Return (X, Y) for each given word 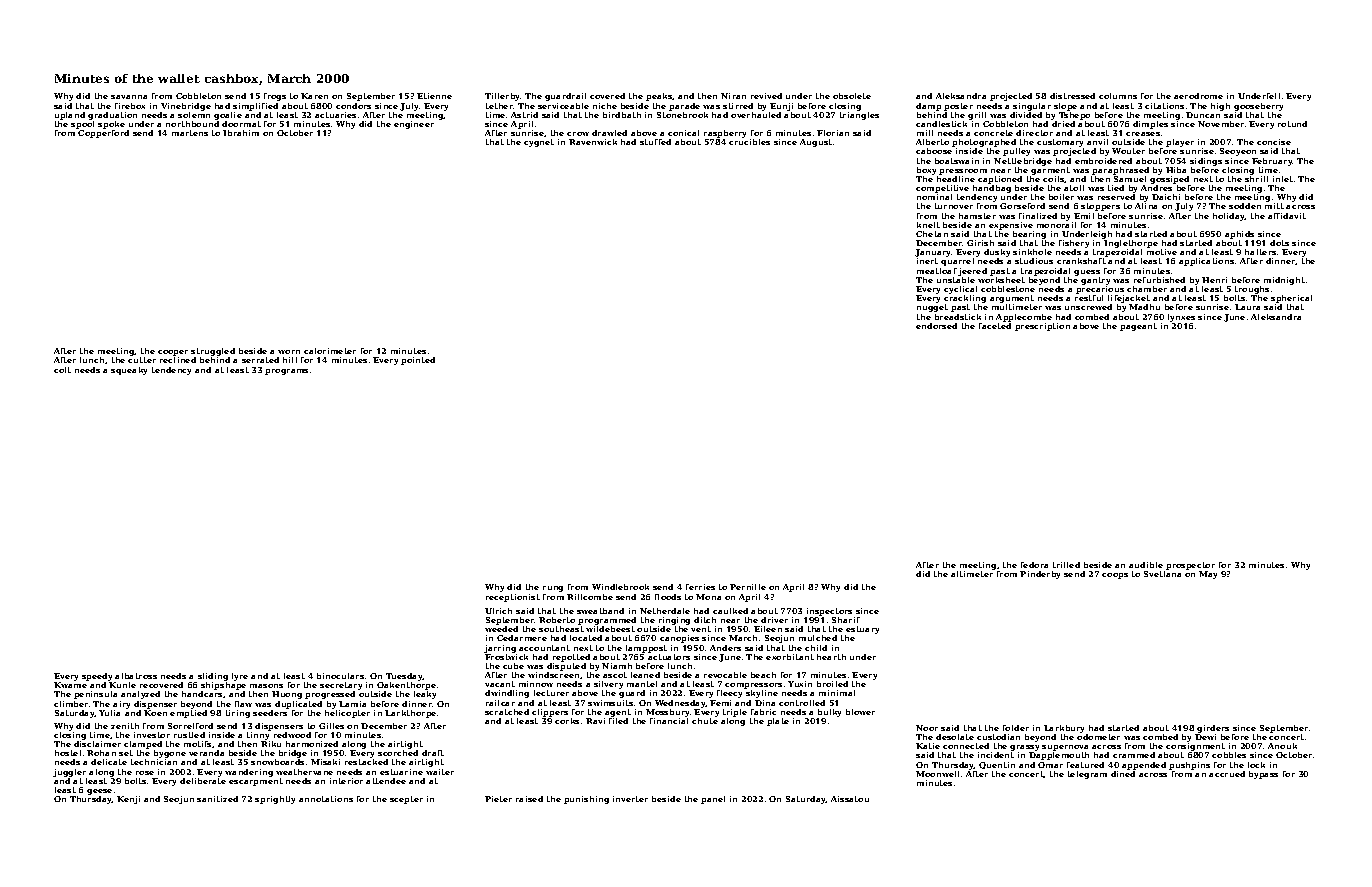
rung (553, 589)
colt (62, 370)
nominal (934, 197)
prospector (1190, 566)
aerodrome (1198, 96)
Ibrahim (241, 133)
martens (190, 133)
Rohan (101, 753)
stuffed (655, 142)
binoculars (340, 676)
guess (1087, 273)
